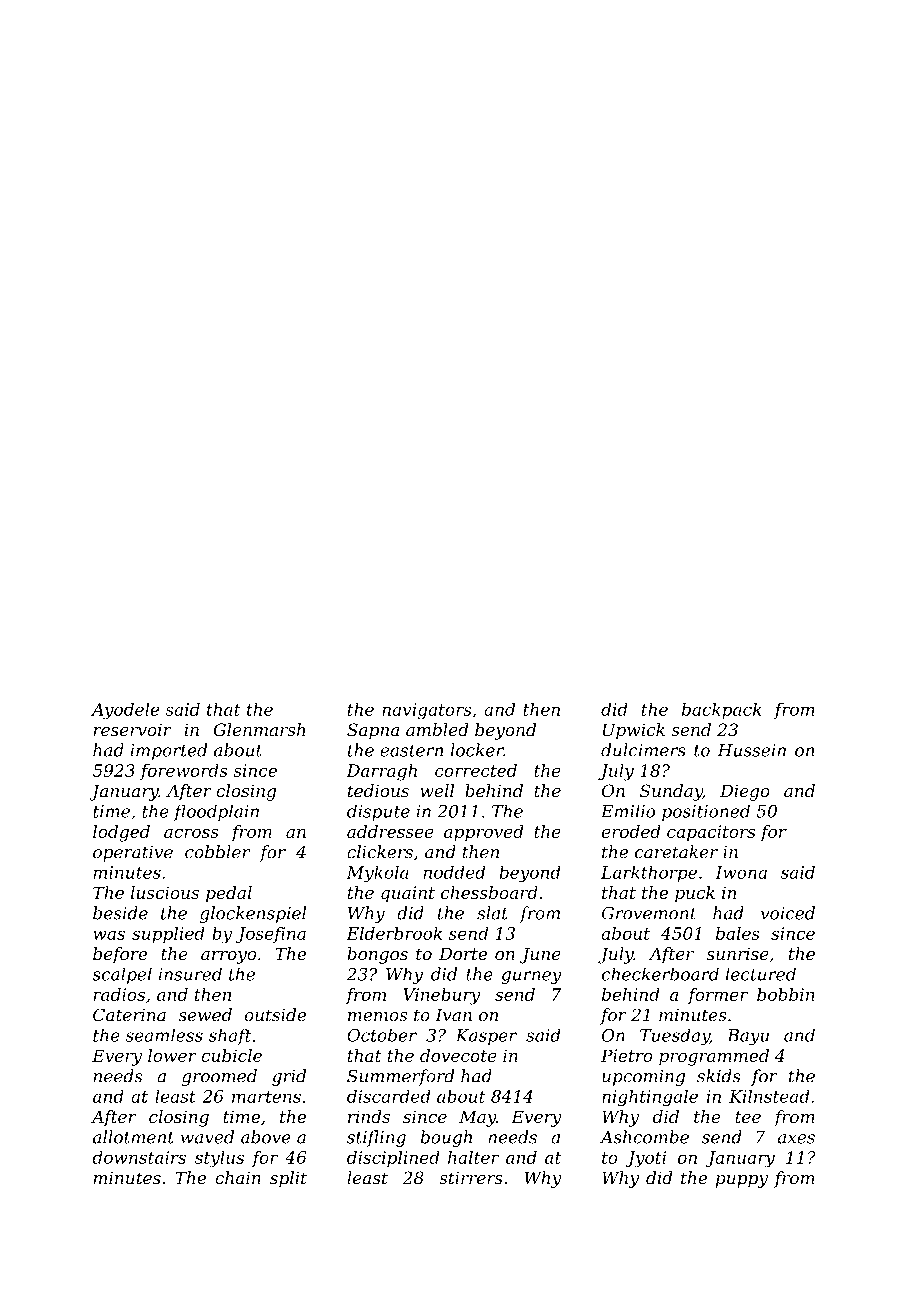  I want to click on Ayodele, so click(125, 711).
